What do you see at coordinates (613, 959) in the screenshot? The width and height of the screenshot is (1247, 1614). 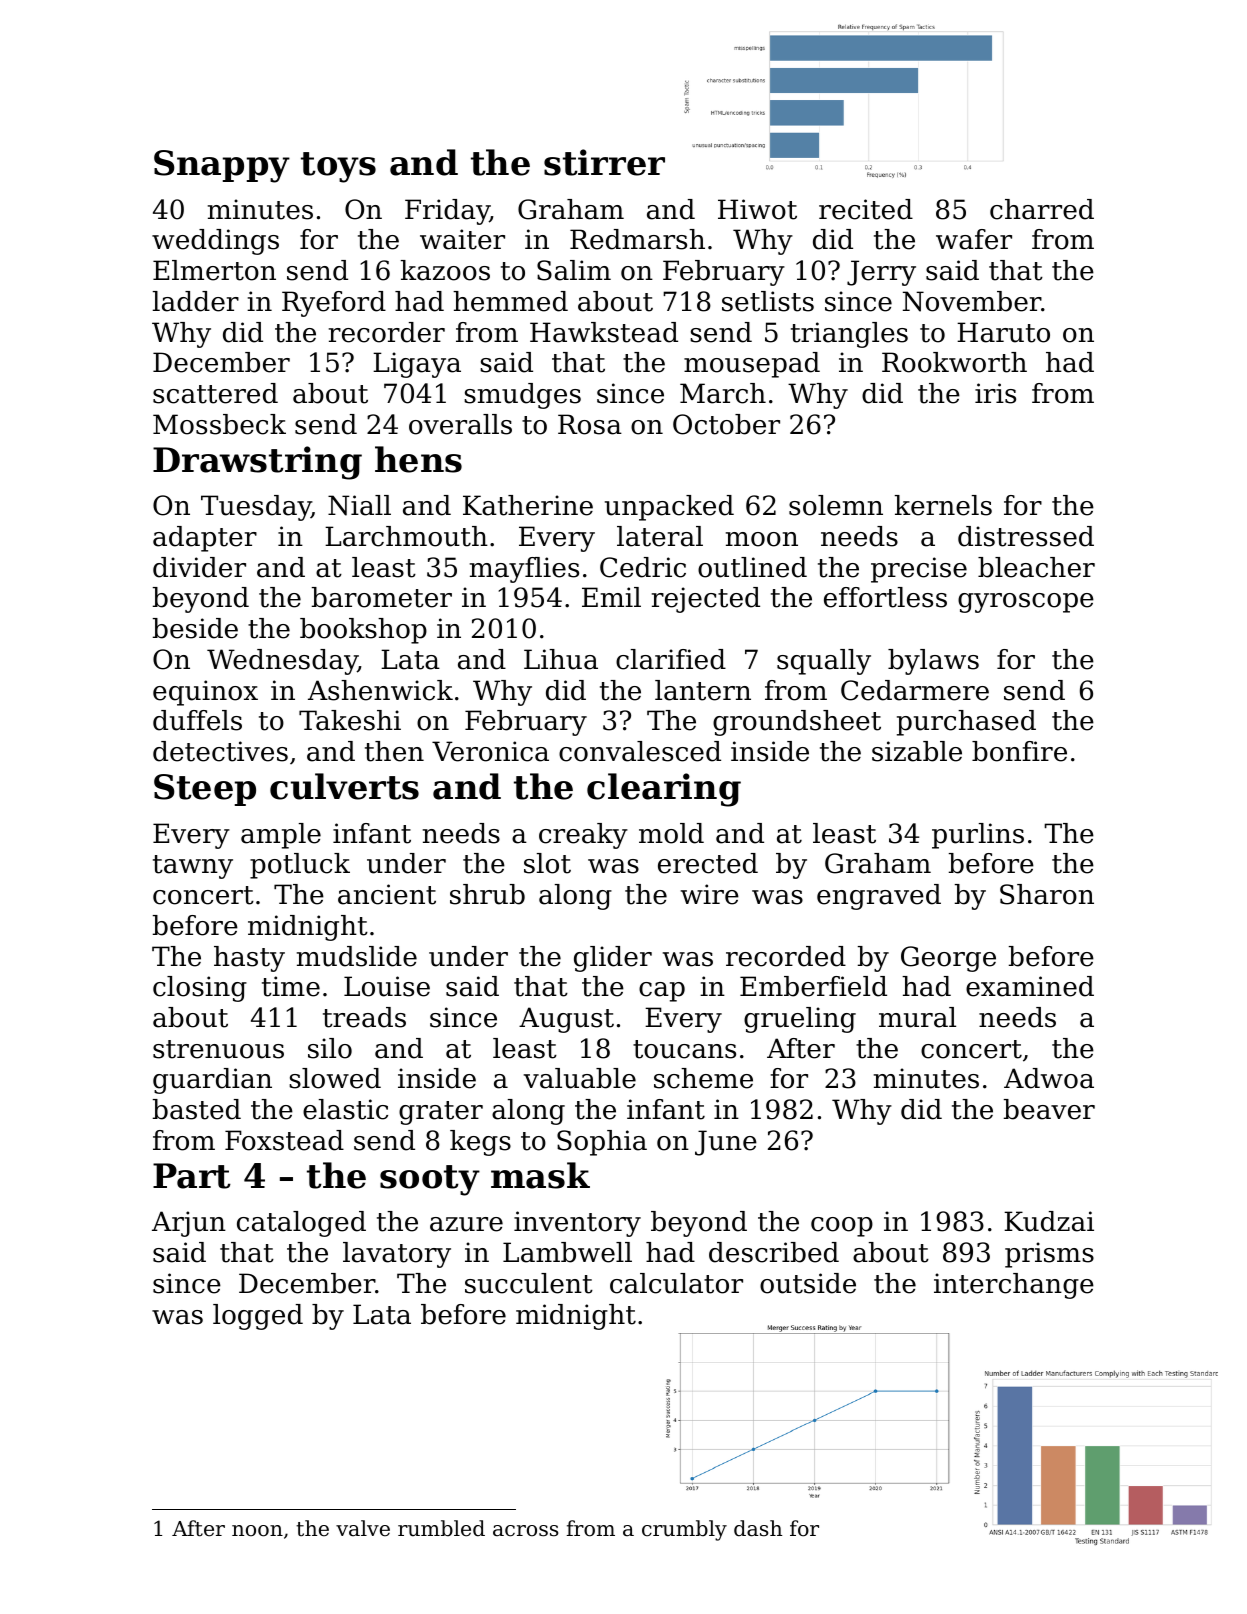 I see `glider` at bounding box center [613, 959].
